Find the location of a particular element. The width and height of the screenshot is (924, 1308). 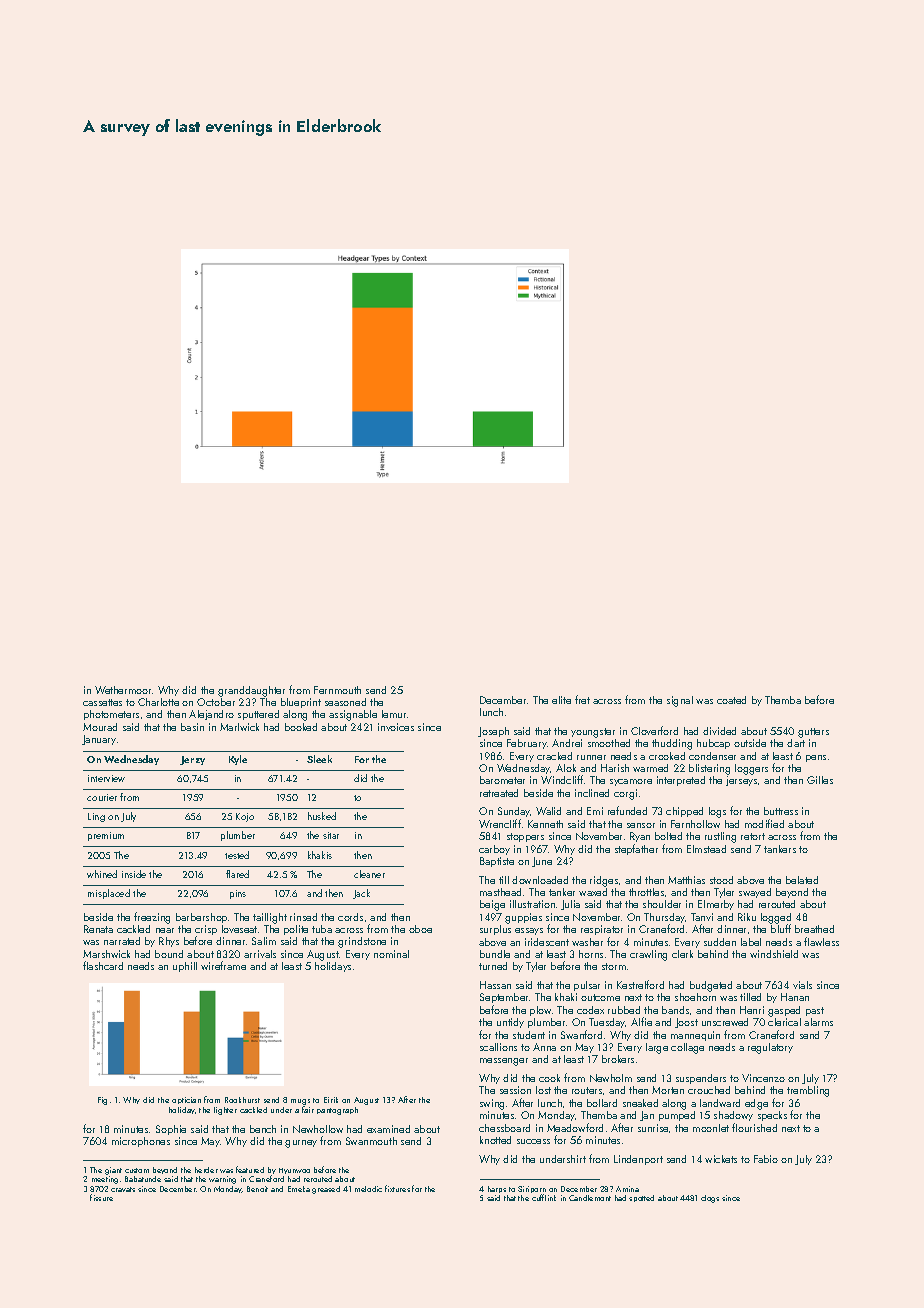

bands is located at coordinates (675, 1010).
